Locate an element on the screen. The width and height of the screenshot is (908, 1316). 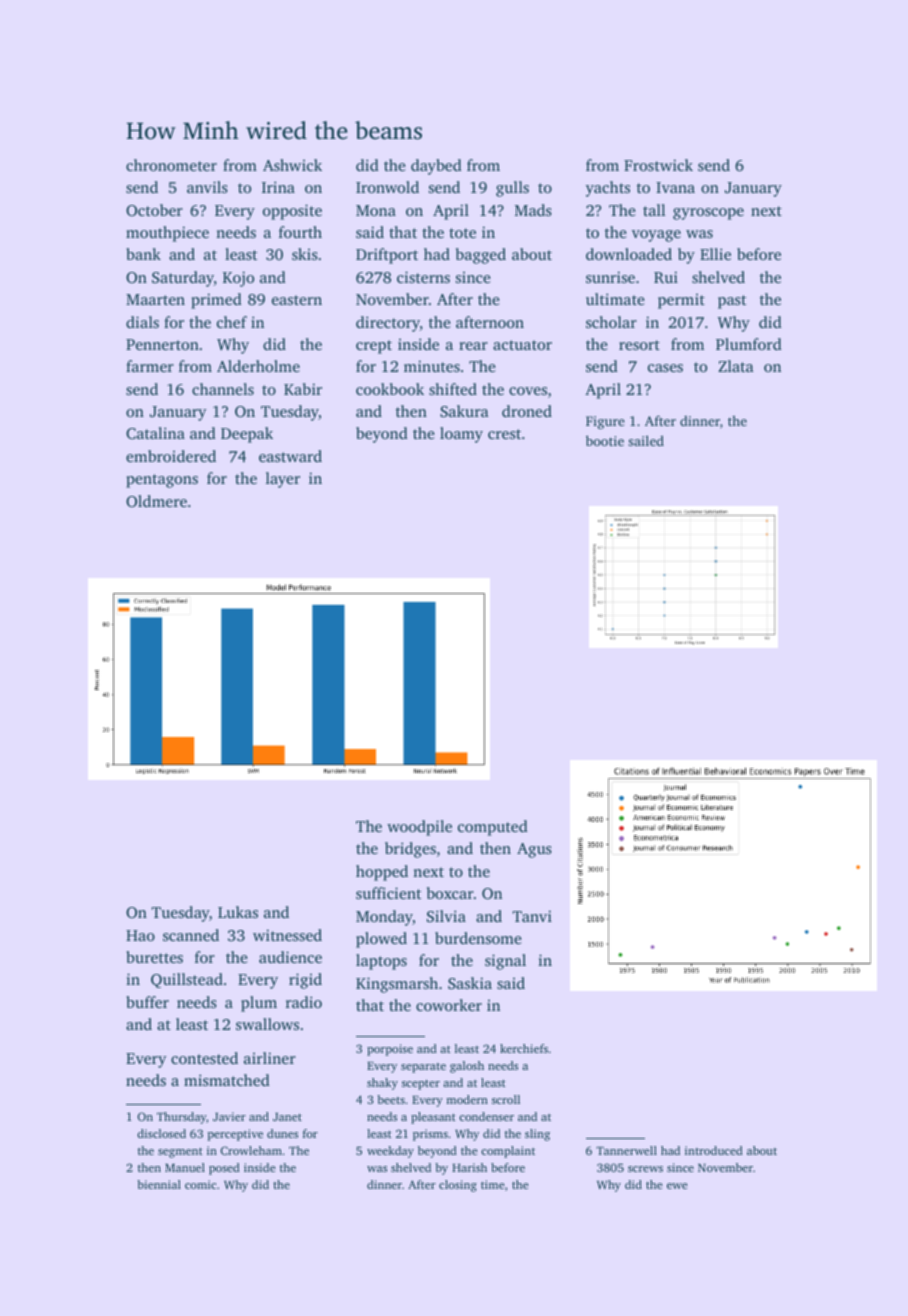
layer is located at coordinates (283, 480).
